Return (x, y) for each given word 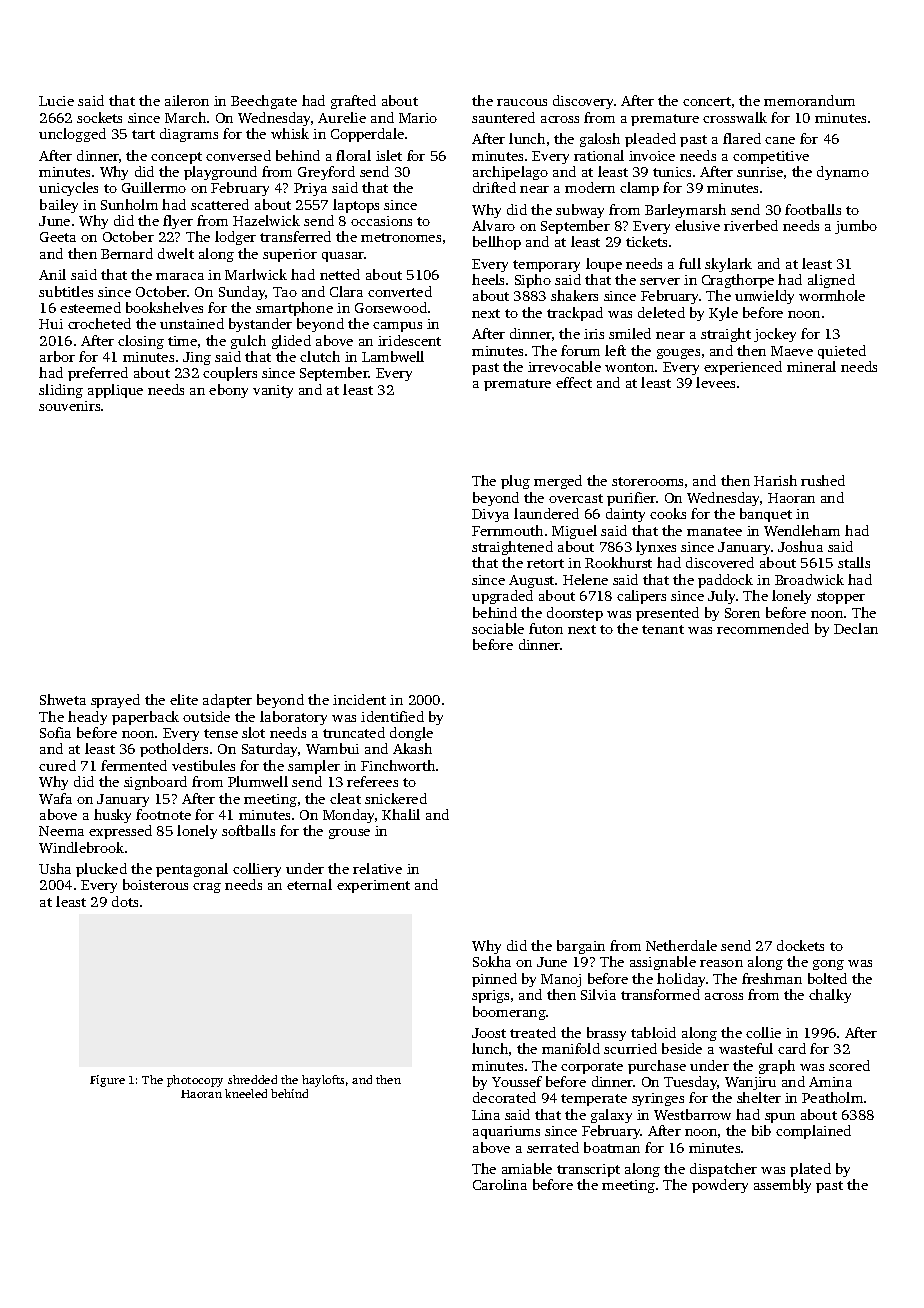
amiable (527, 1168)
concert (707, 101)
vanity (273, 391)
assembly (782, 1186)
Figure (107, 1081)
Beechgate (264, 102)
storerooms (647, 481)
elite (184, 699)
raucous (522, 102)
